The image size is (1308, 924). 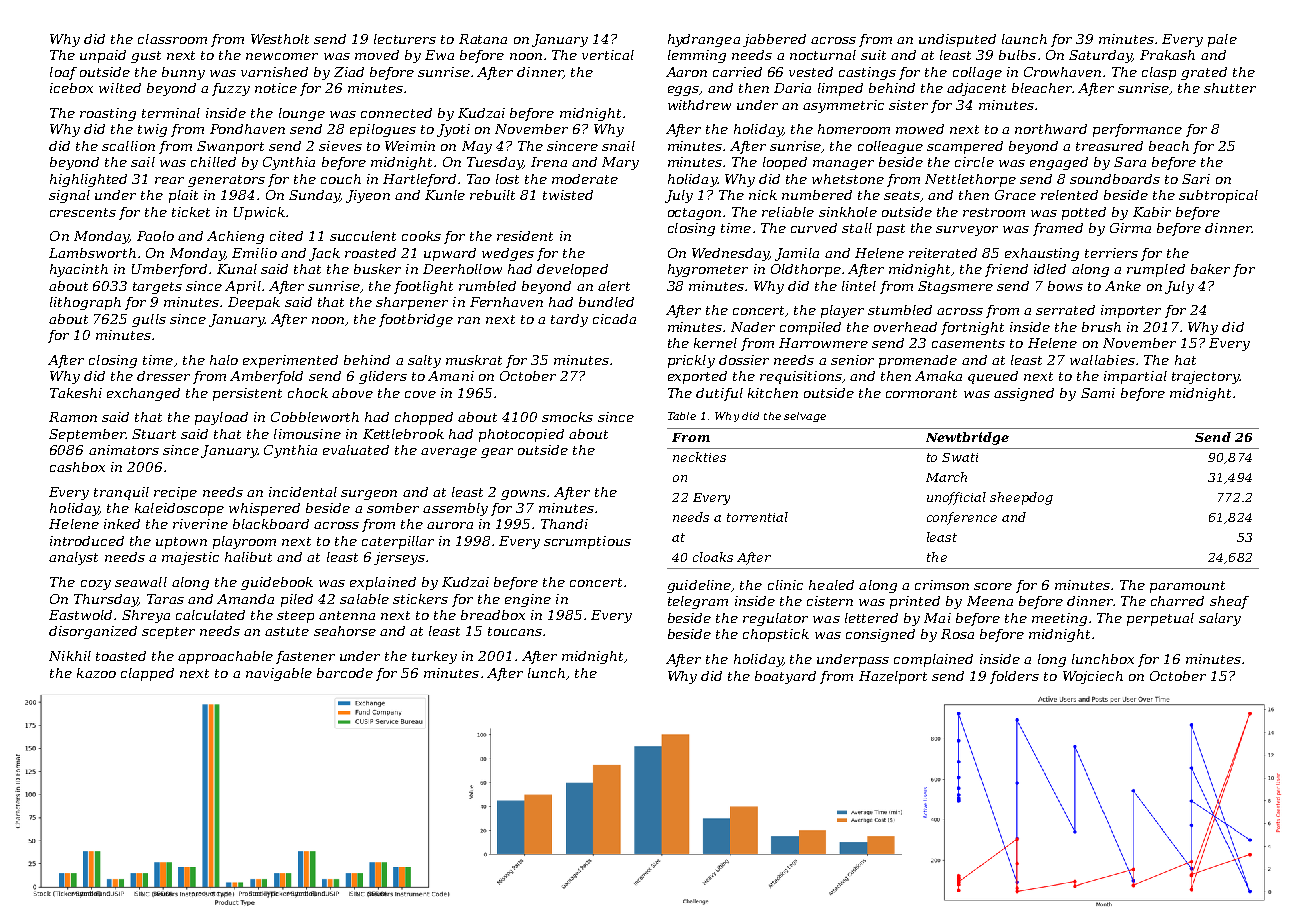 What do you see at coordinates (614, 319) in the image?
I see `cicada` at bounding box center [614, 319].
